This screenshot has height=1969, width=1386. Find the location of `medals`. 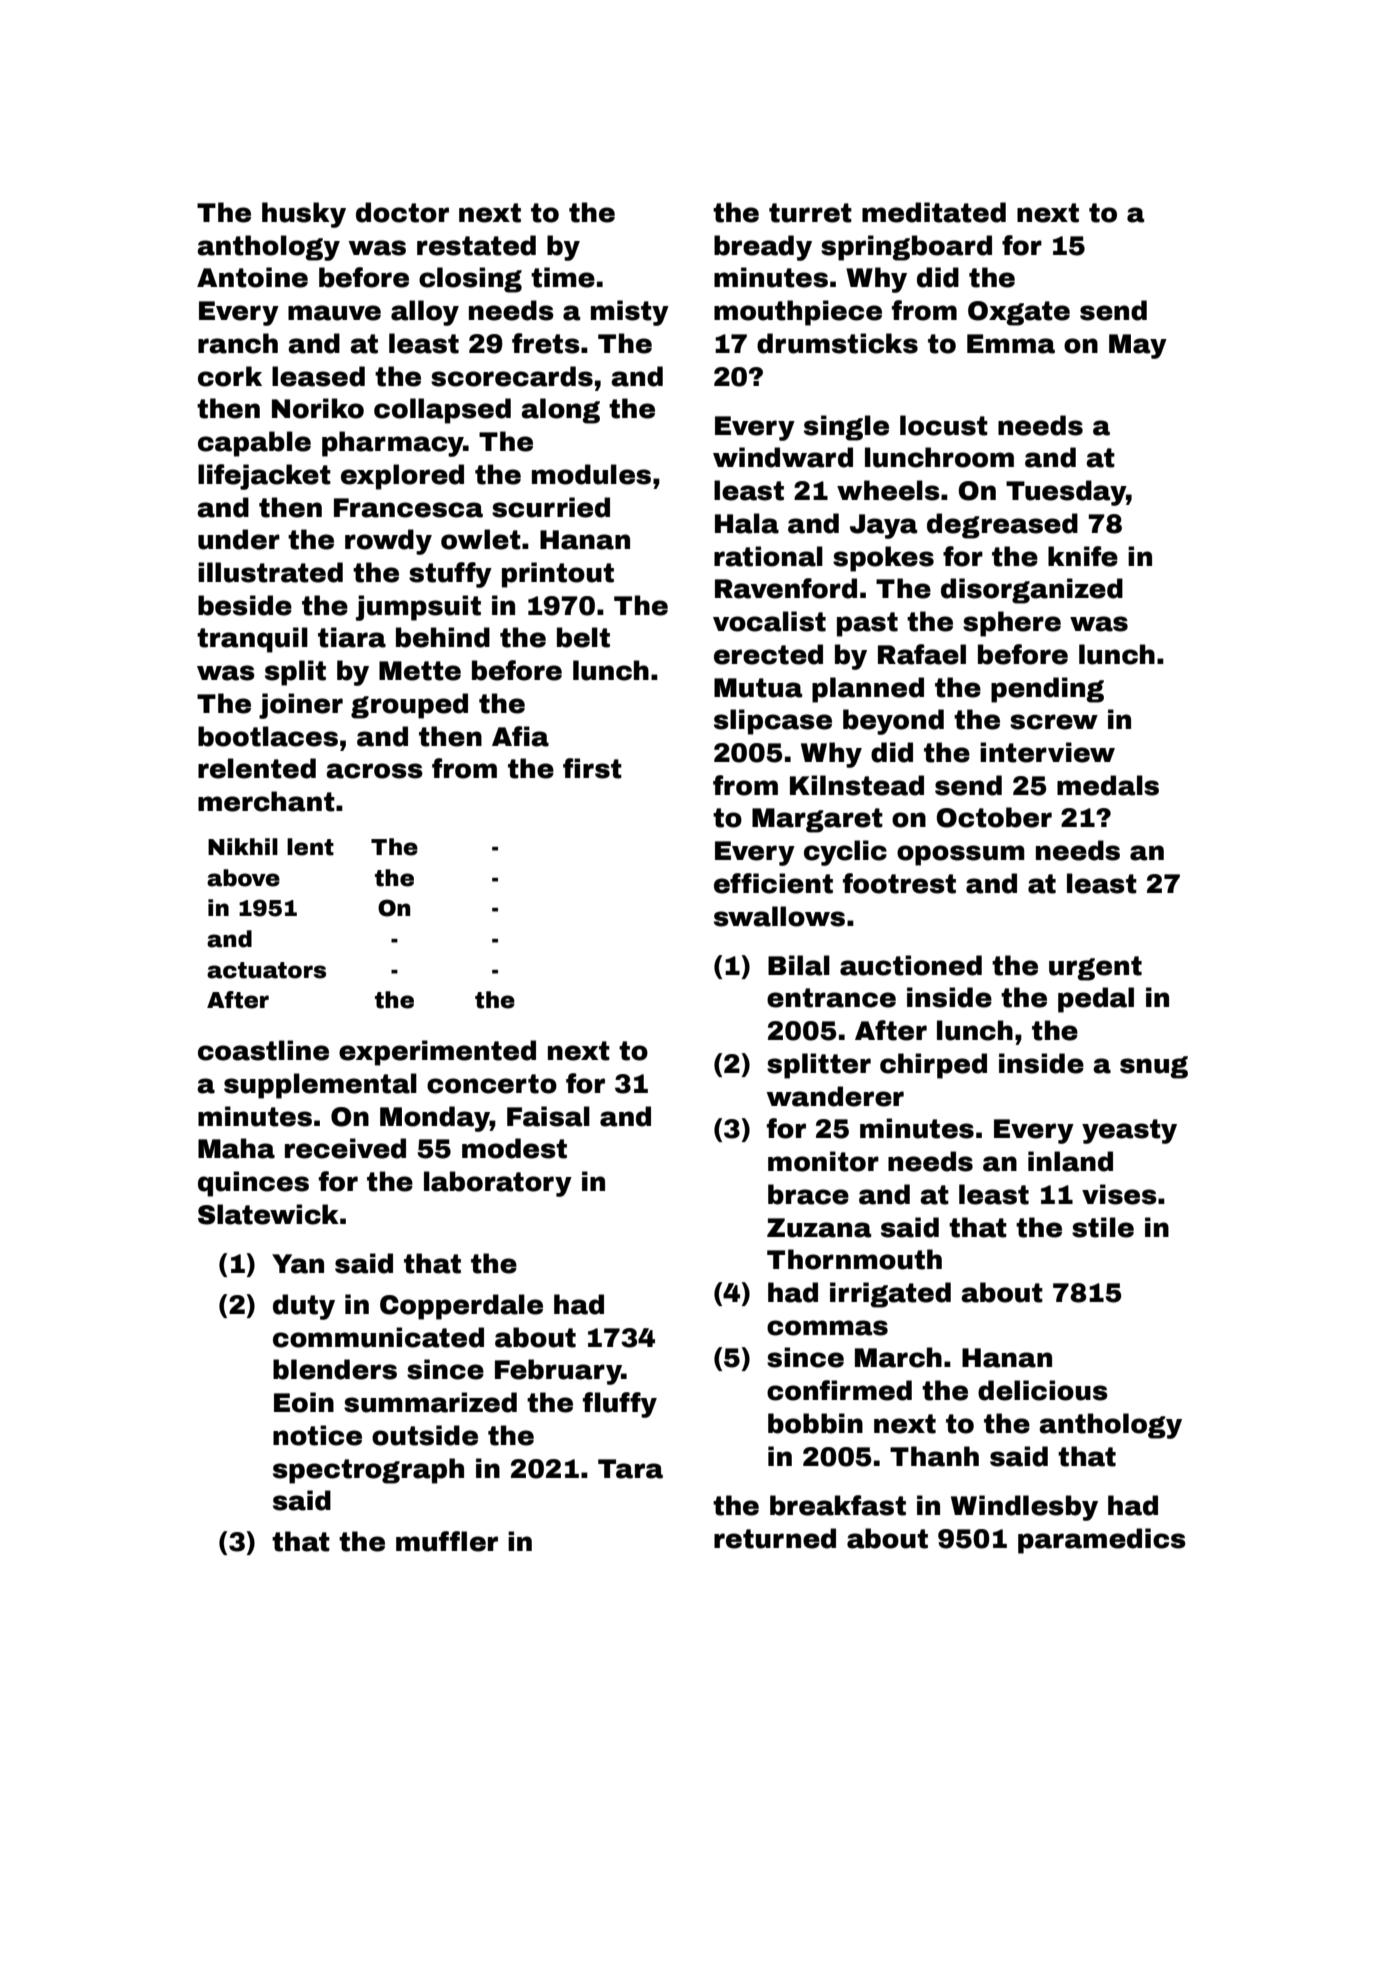

medals is located at coordinates (1108, 785).
